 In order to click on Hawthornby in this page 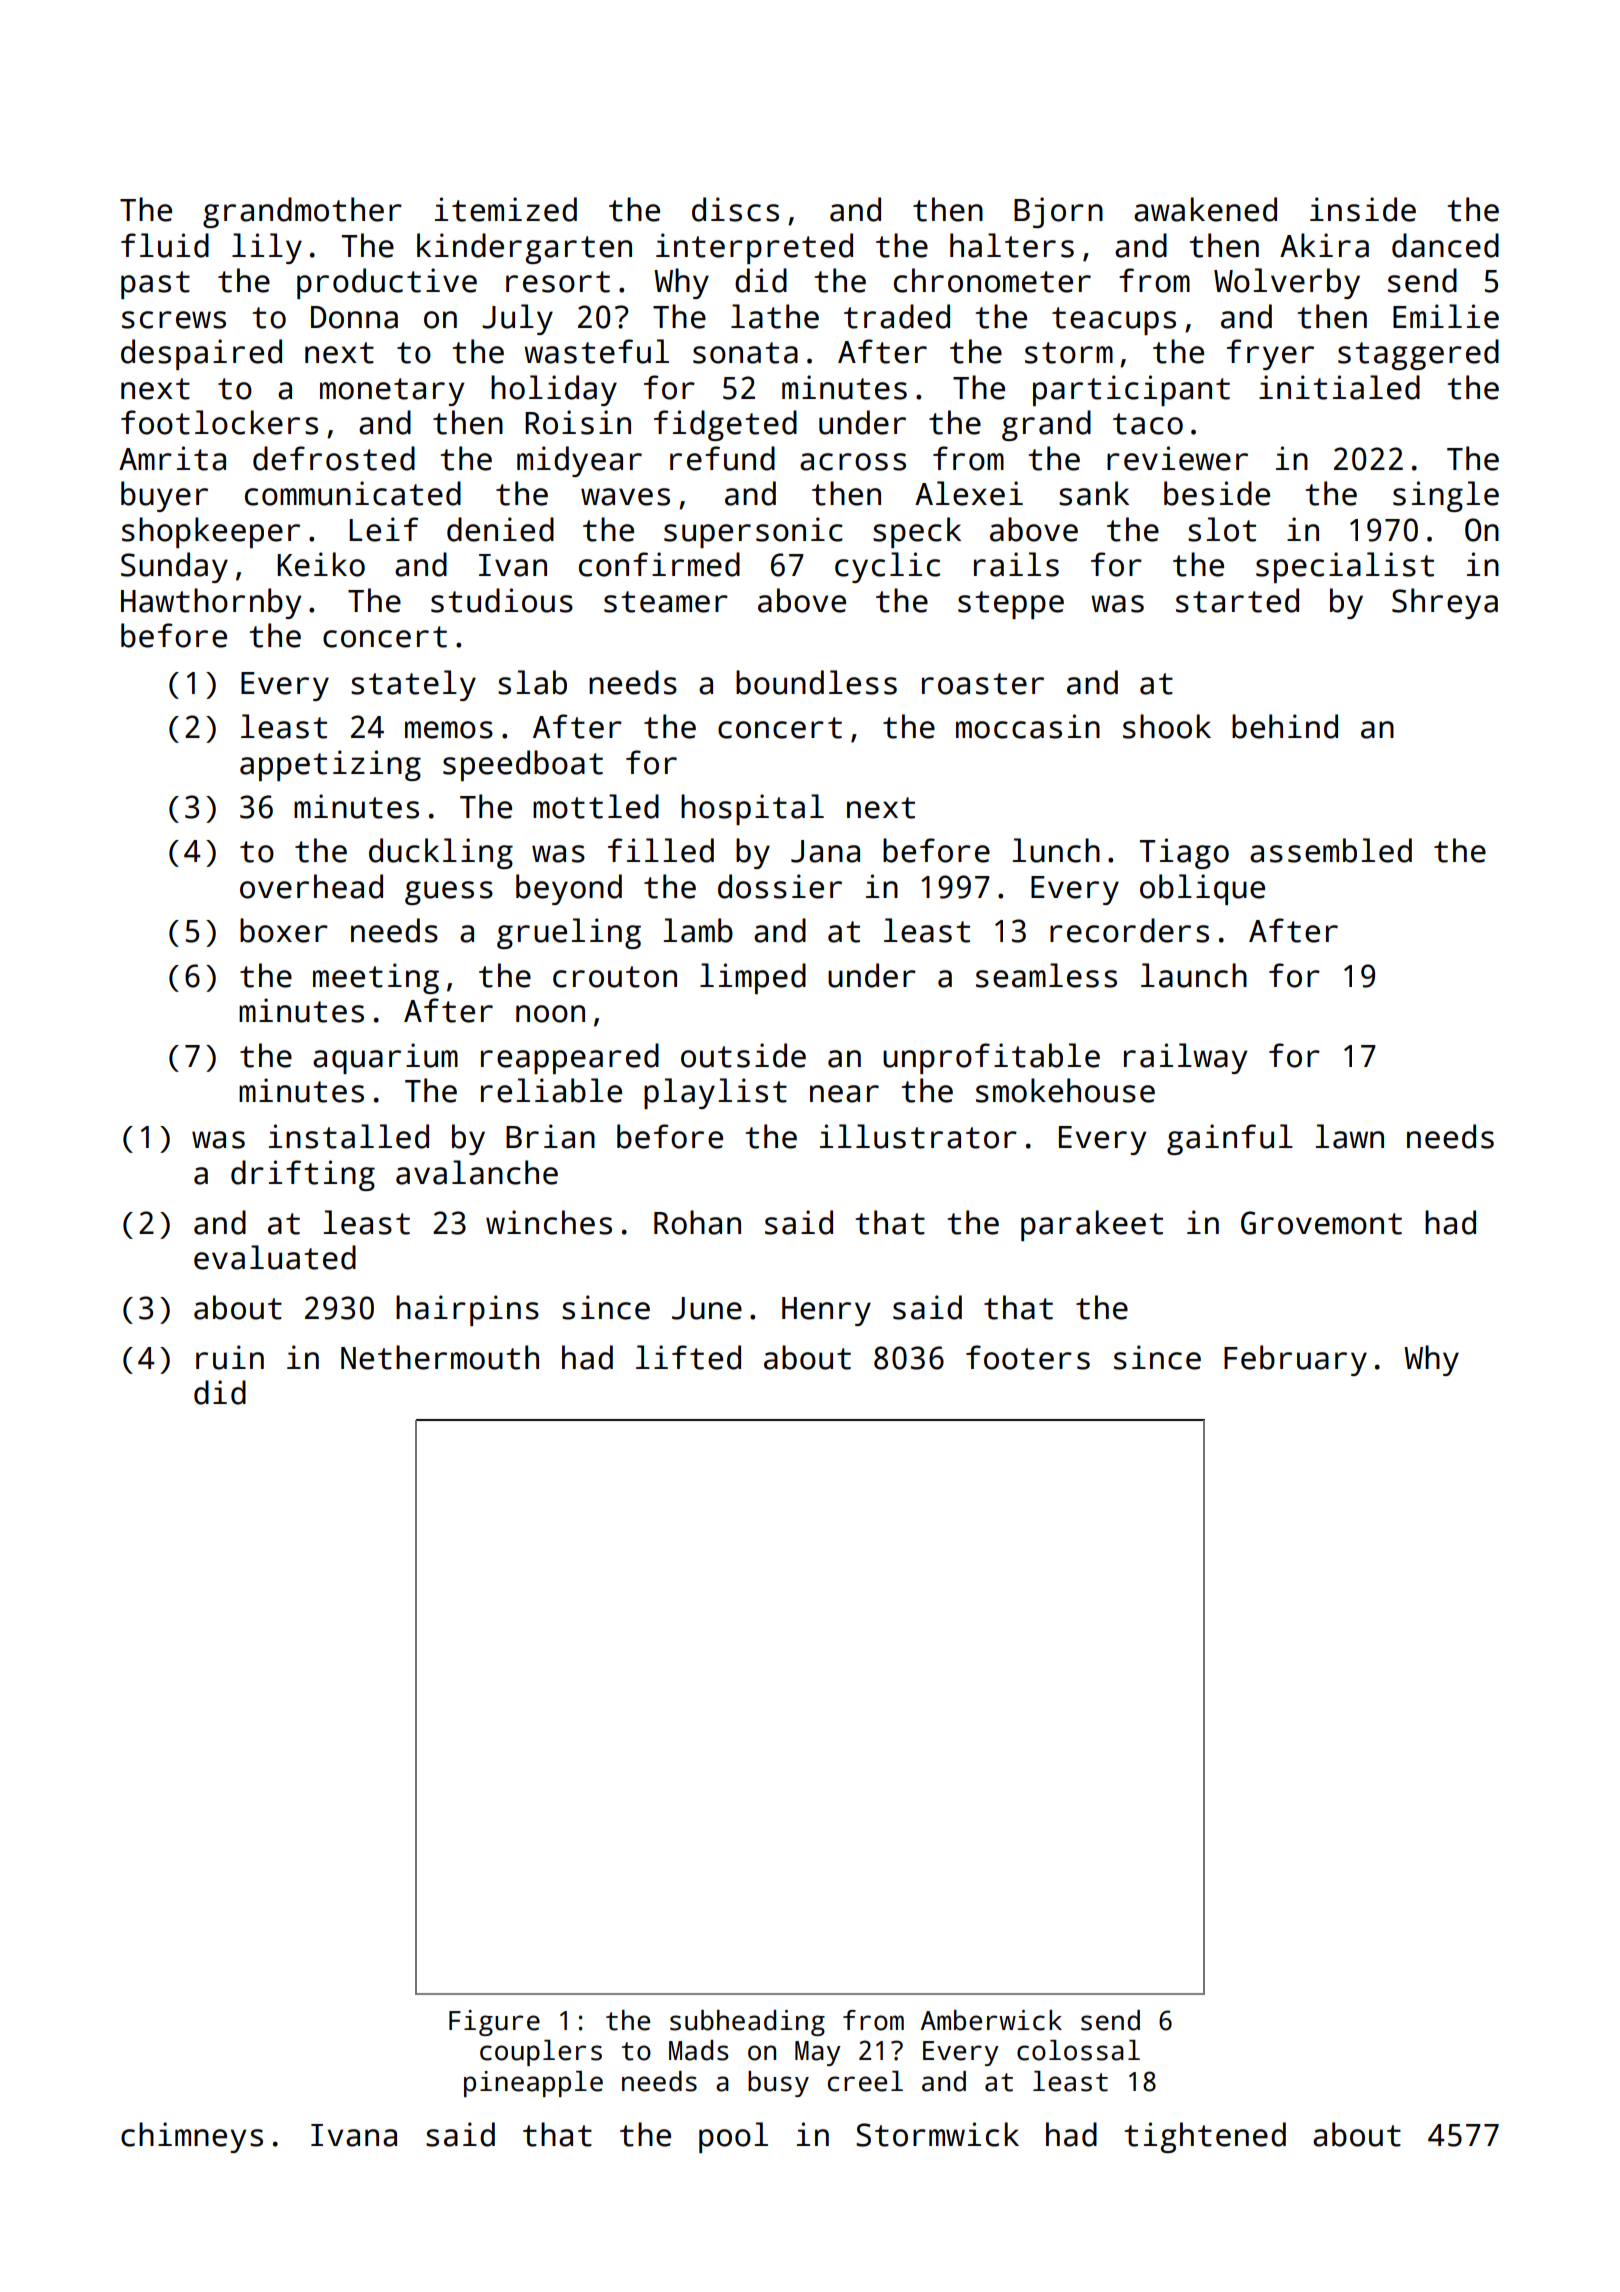, I will do `click(211, 603)`.
